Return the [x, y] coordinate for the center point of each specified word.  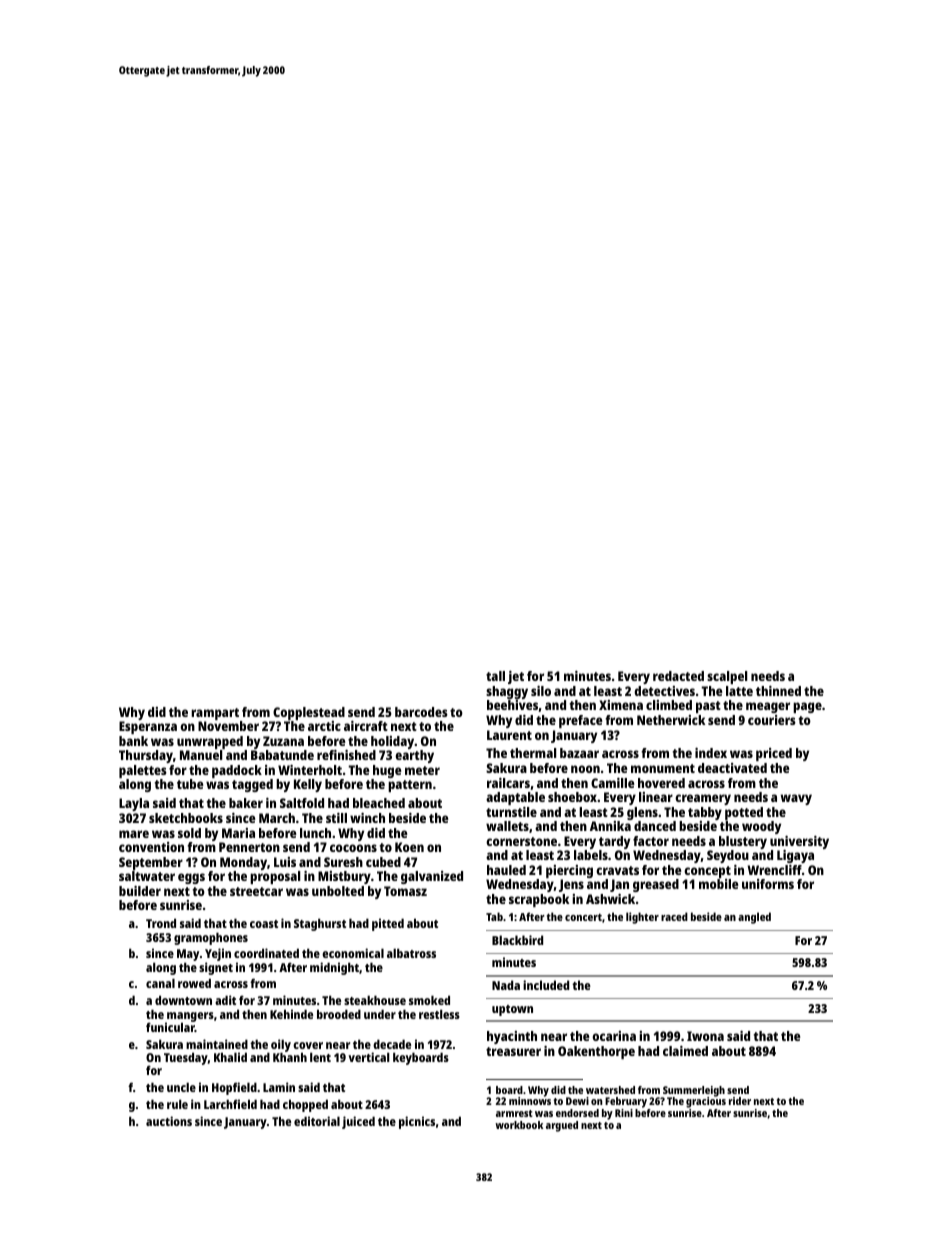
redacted [678, 676]
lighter [642, 918]
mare [134, 834]
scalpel [727, 677]
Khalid [230, 1057]
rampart [215, 714]
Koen [409, 847]
